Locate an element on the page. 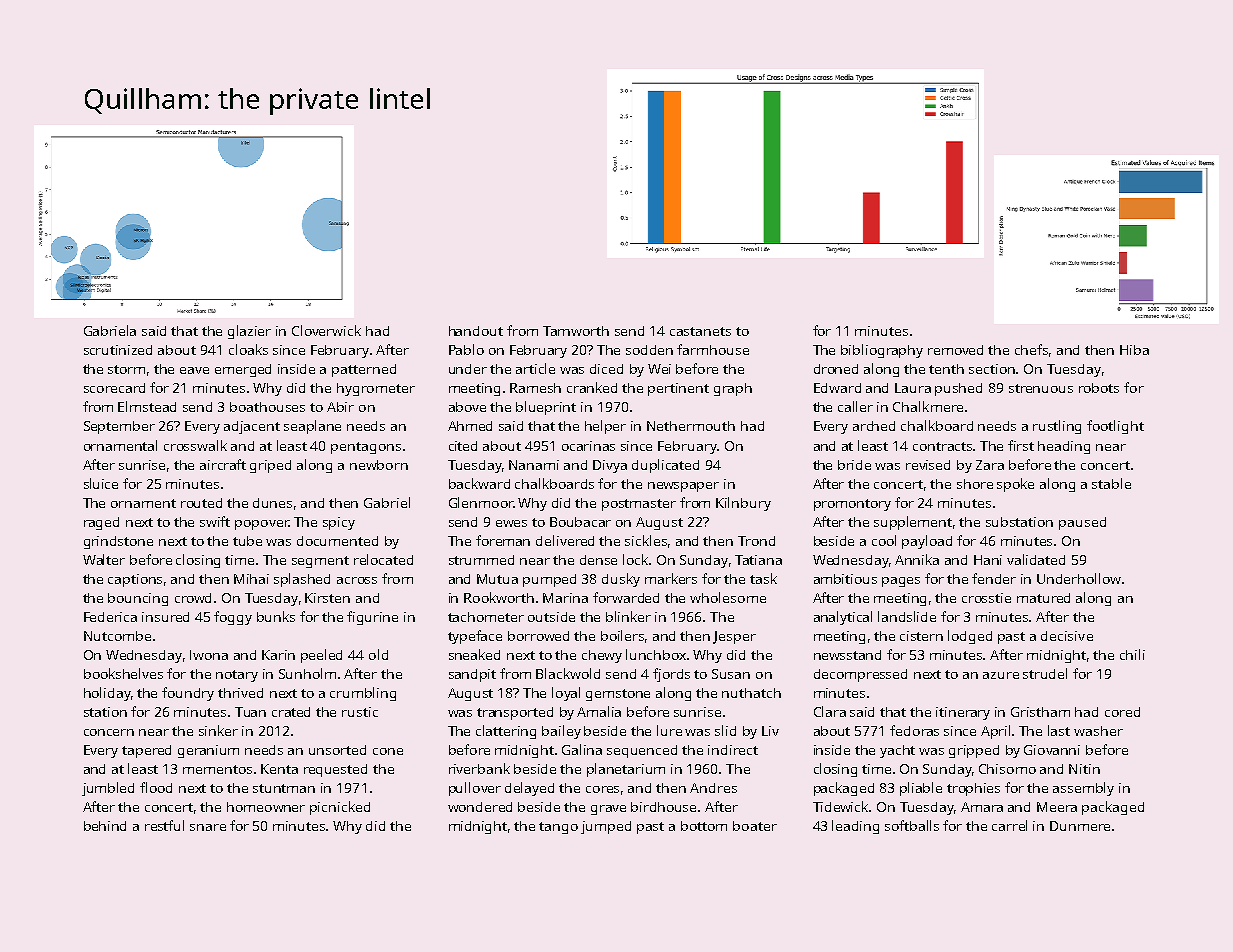 The image size is (1233, 952). Jesper is located at coordinates (734, 637).
